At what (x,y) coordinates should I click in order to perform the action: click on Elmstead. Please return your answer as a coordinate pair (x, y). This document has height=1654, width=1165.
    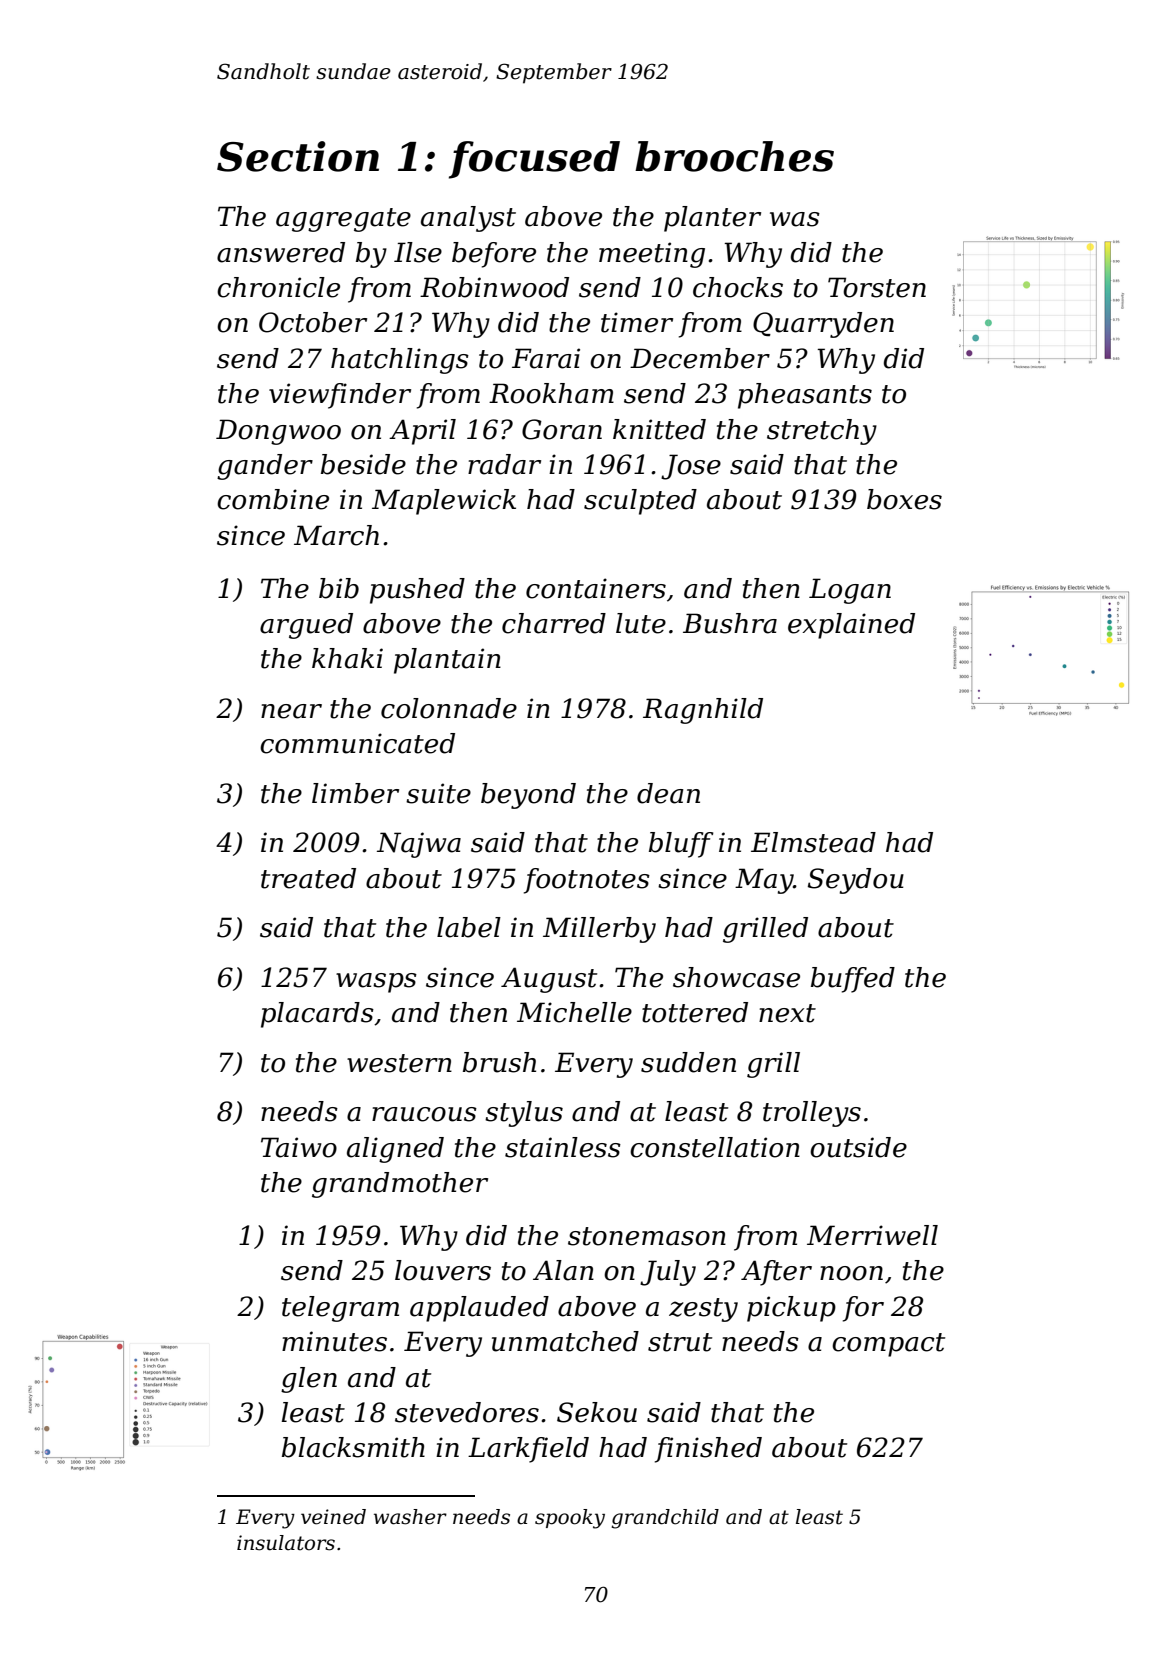
    Looking at the image, I should click on (813, 842).
